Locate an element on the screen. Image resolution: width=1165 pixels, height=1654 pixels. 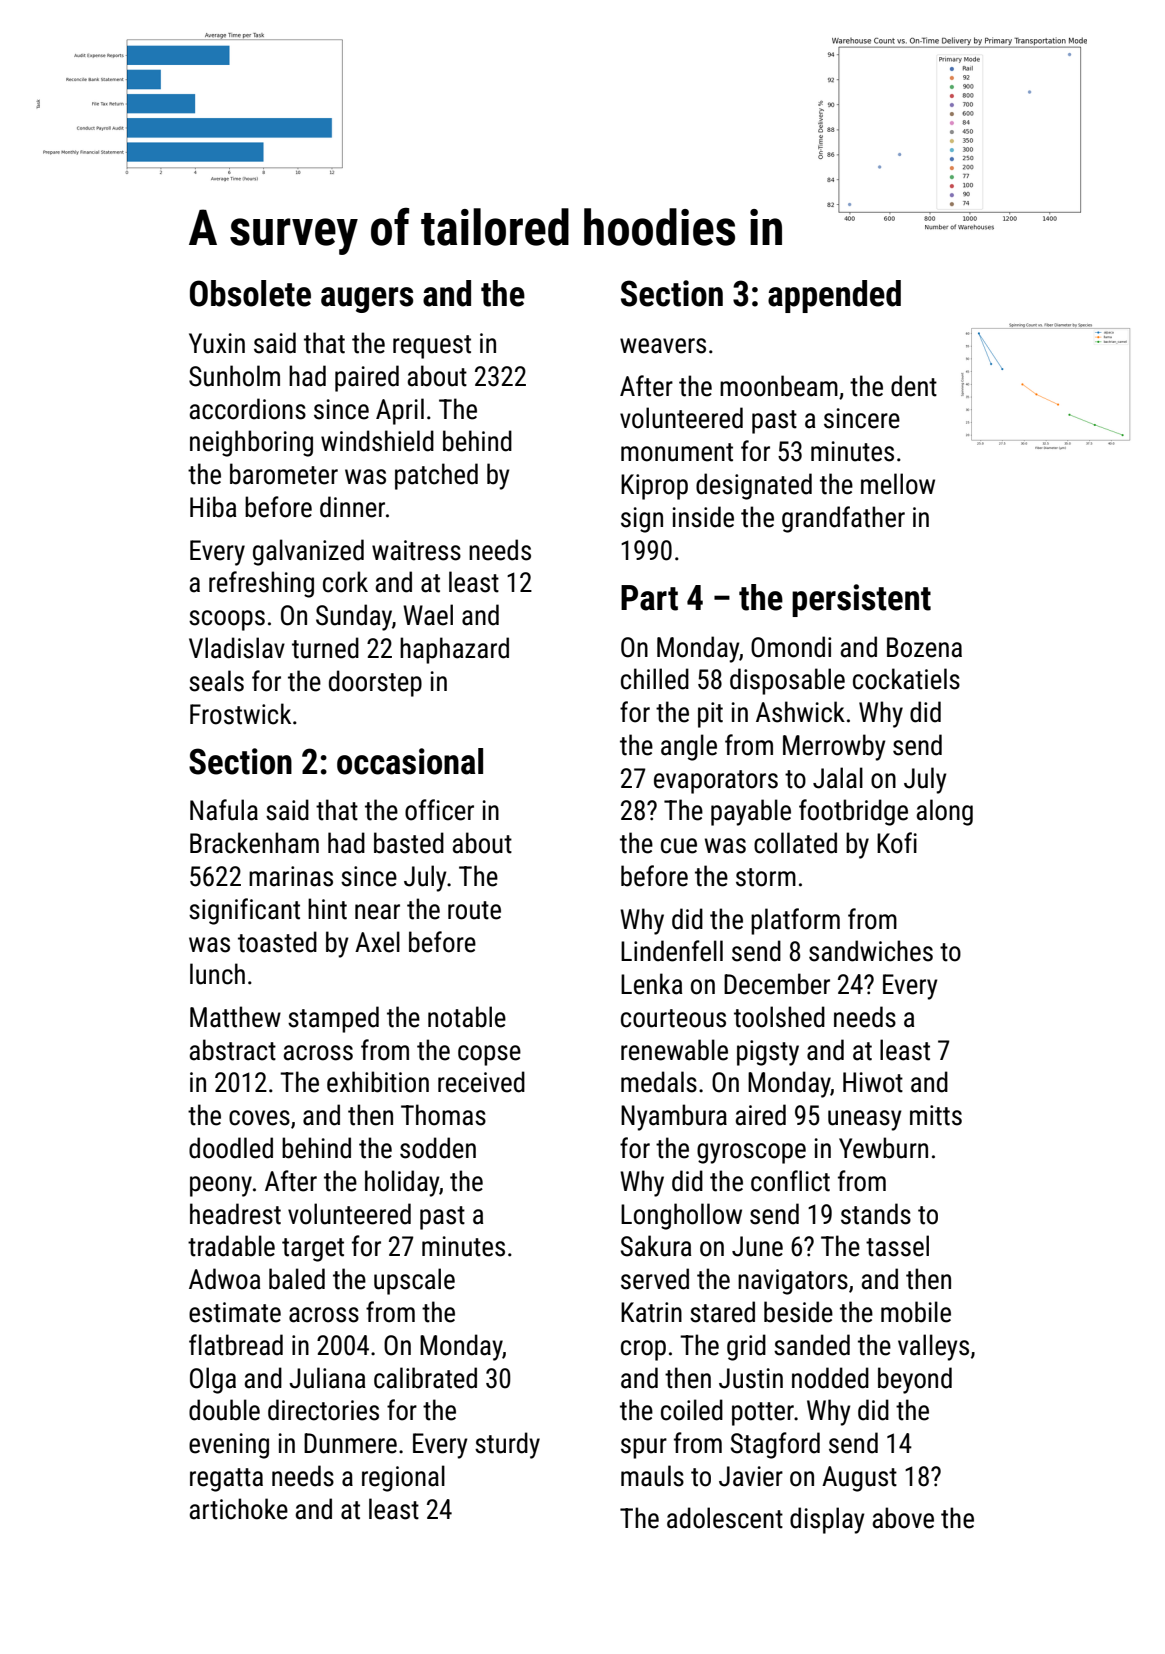
adolescent is located at coordinates (725, 1518).
